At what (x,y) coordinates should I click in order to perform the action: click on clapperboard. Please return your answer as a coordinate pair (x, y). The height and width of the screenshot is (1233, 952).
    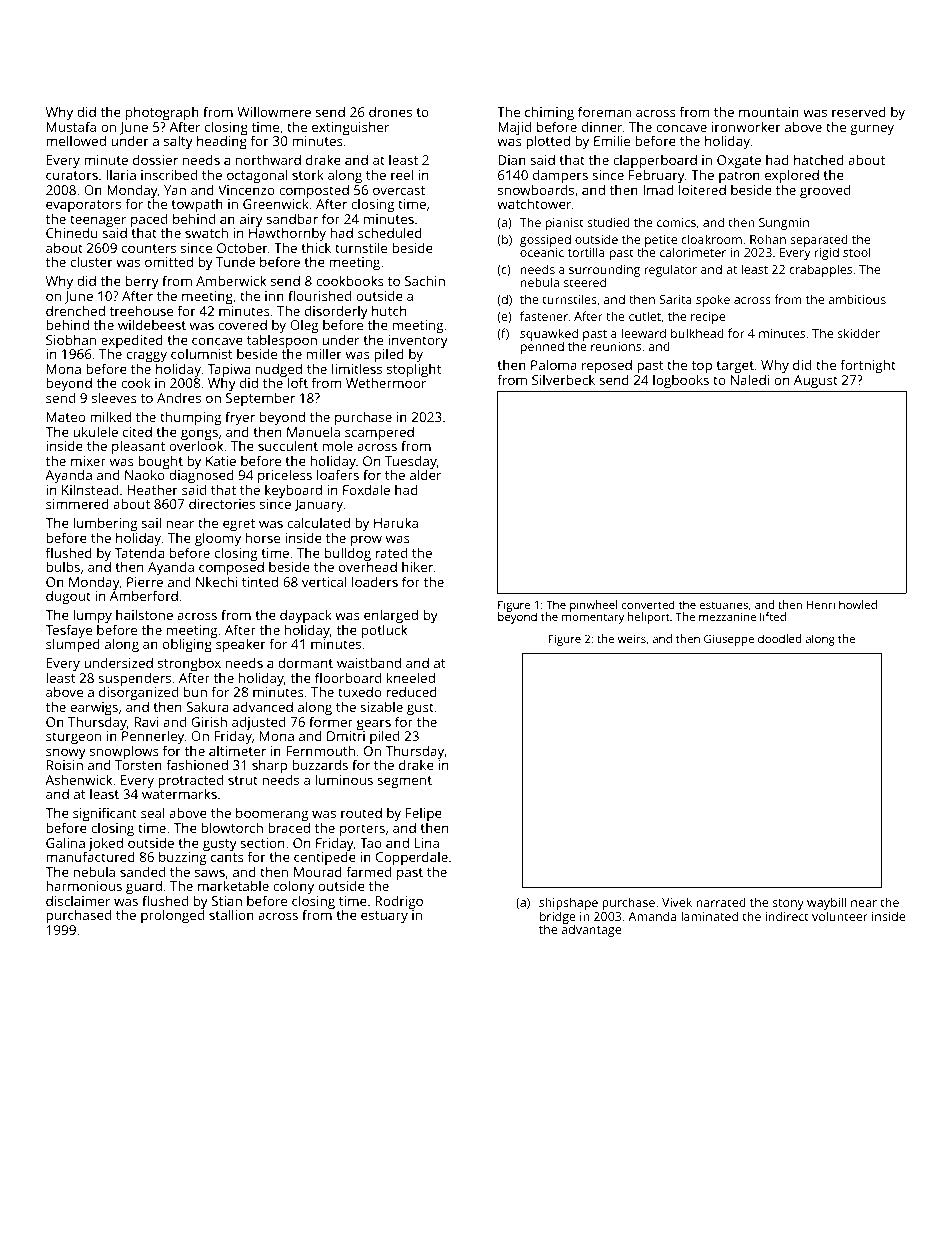
    Looking at the image, I should click on (655, 162).
